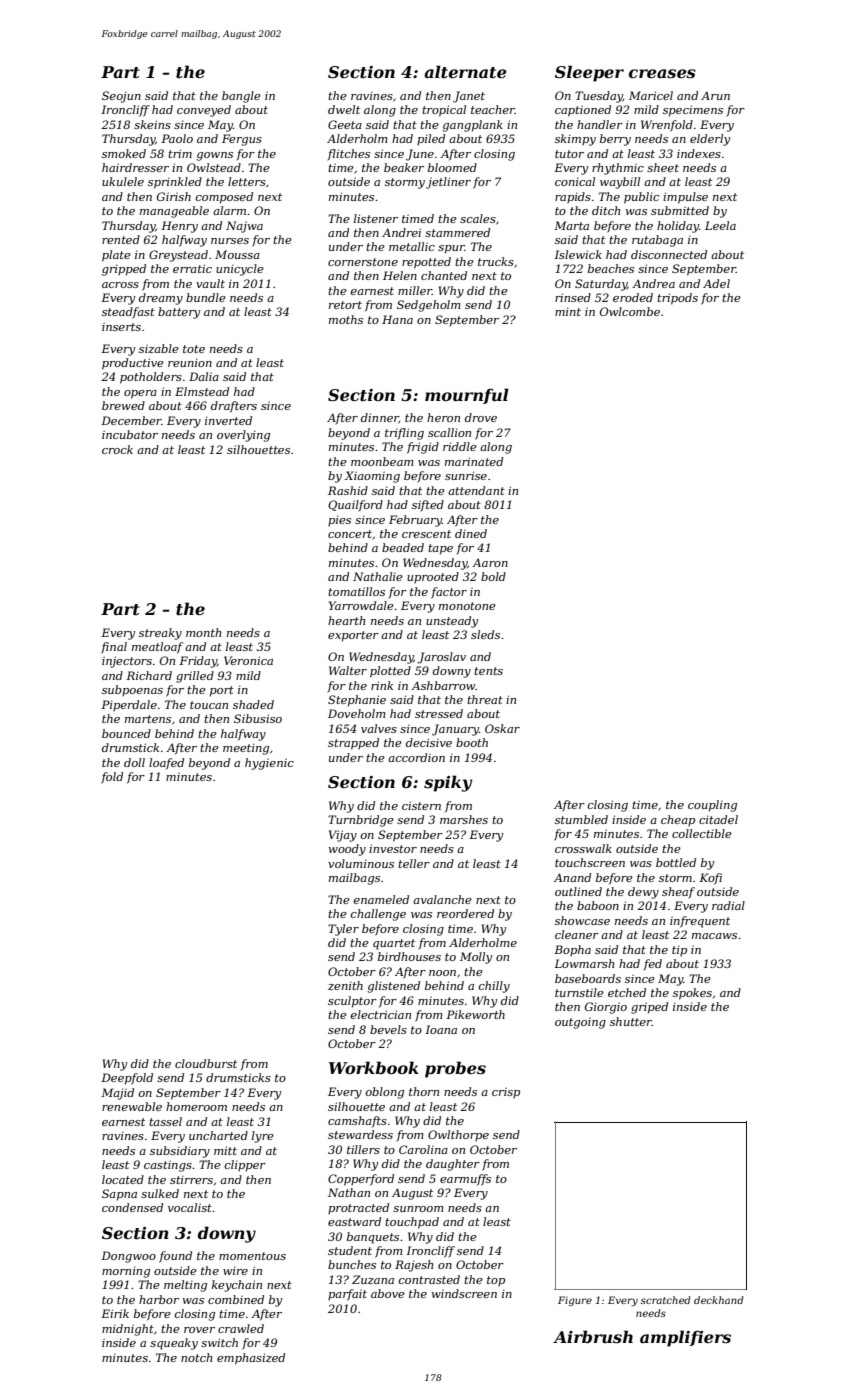 The image size is (849, 1400). Describe the element at coordinates (204, 376) in the image. I see `Dalia` at that location.
